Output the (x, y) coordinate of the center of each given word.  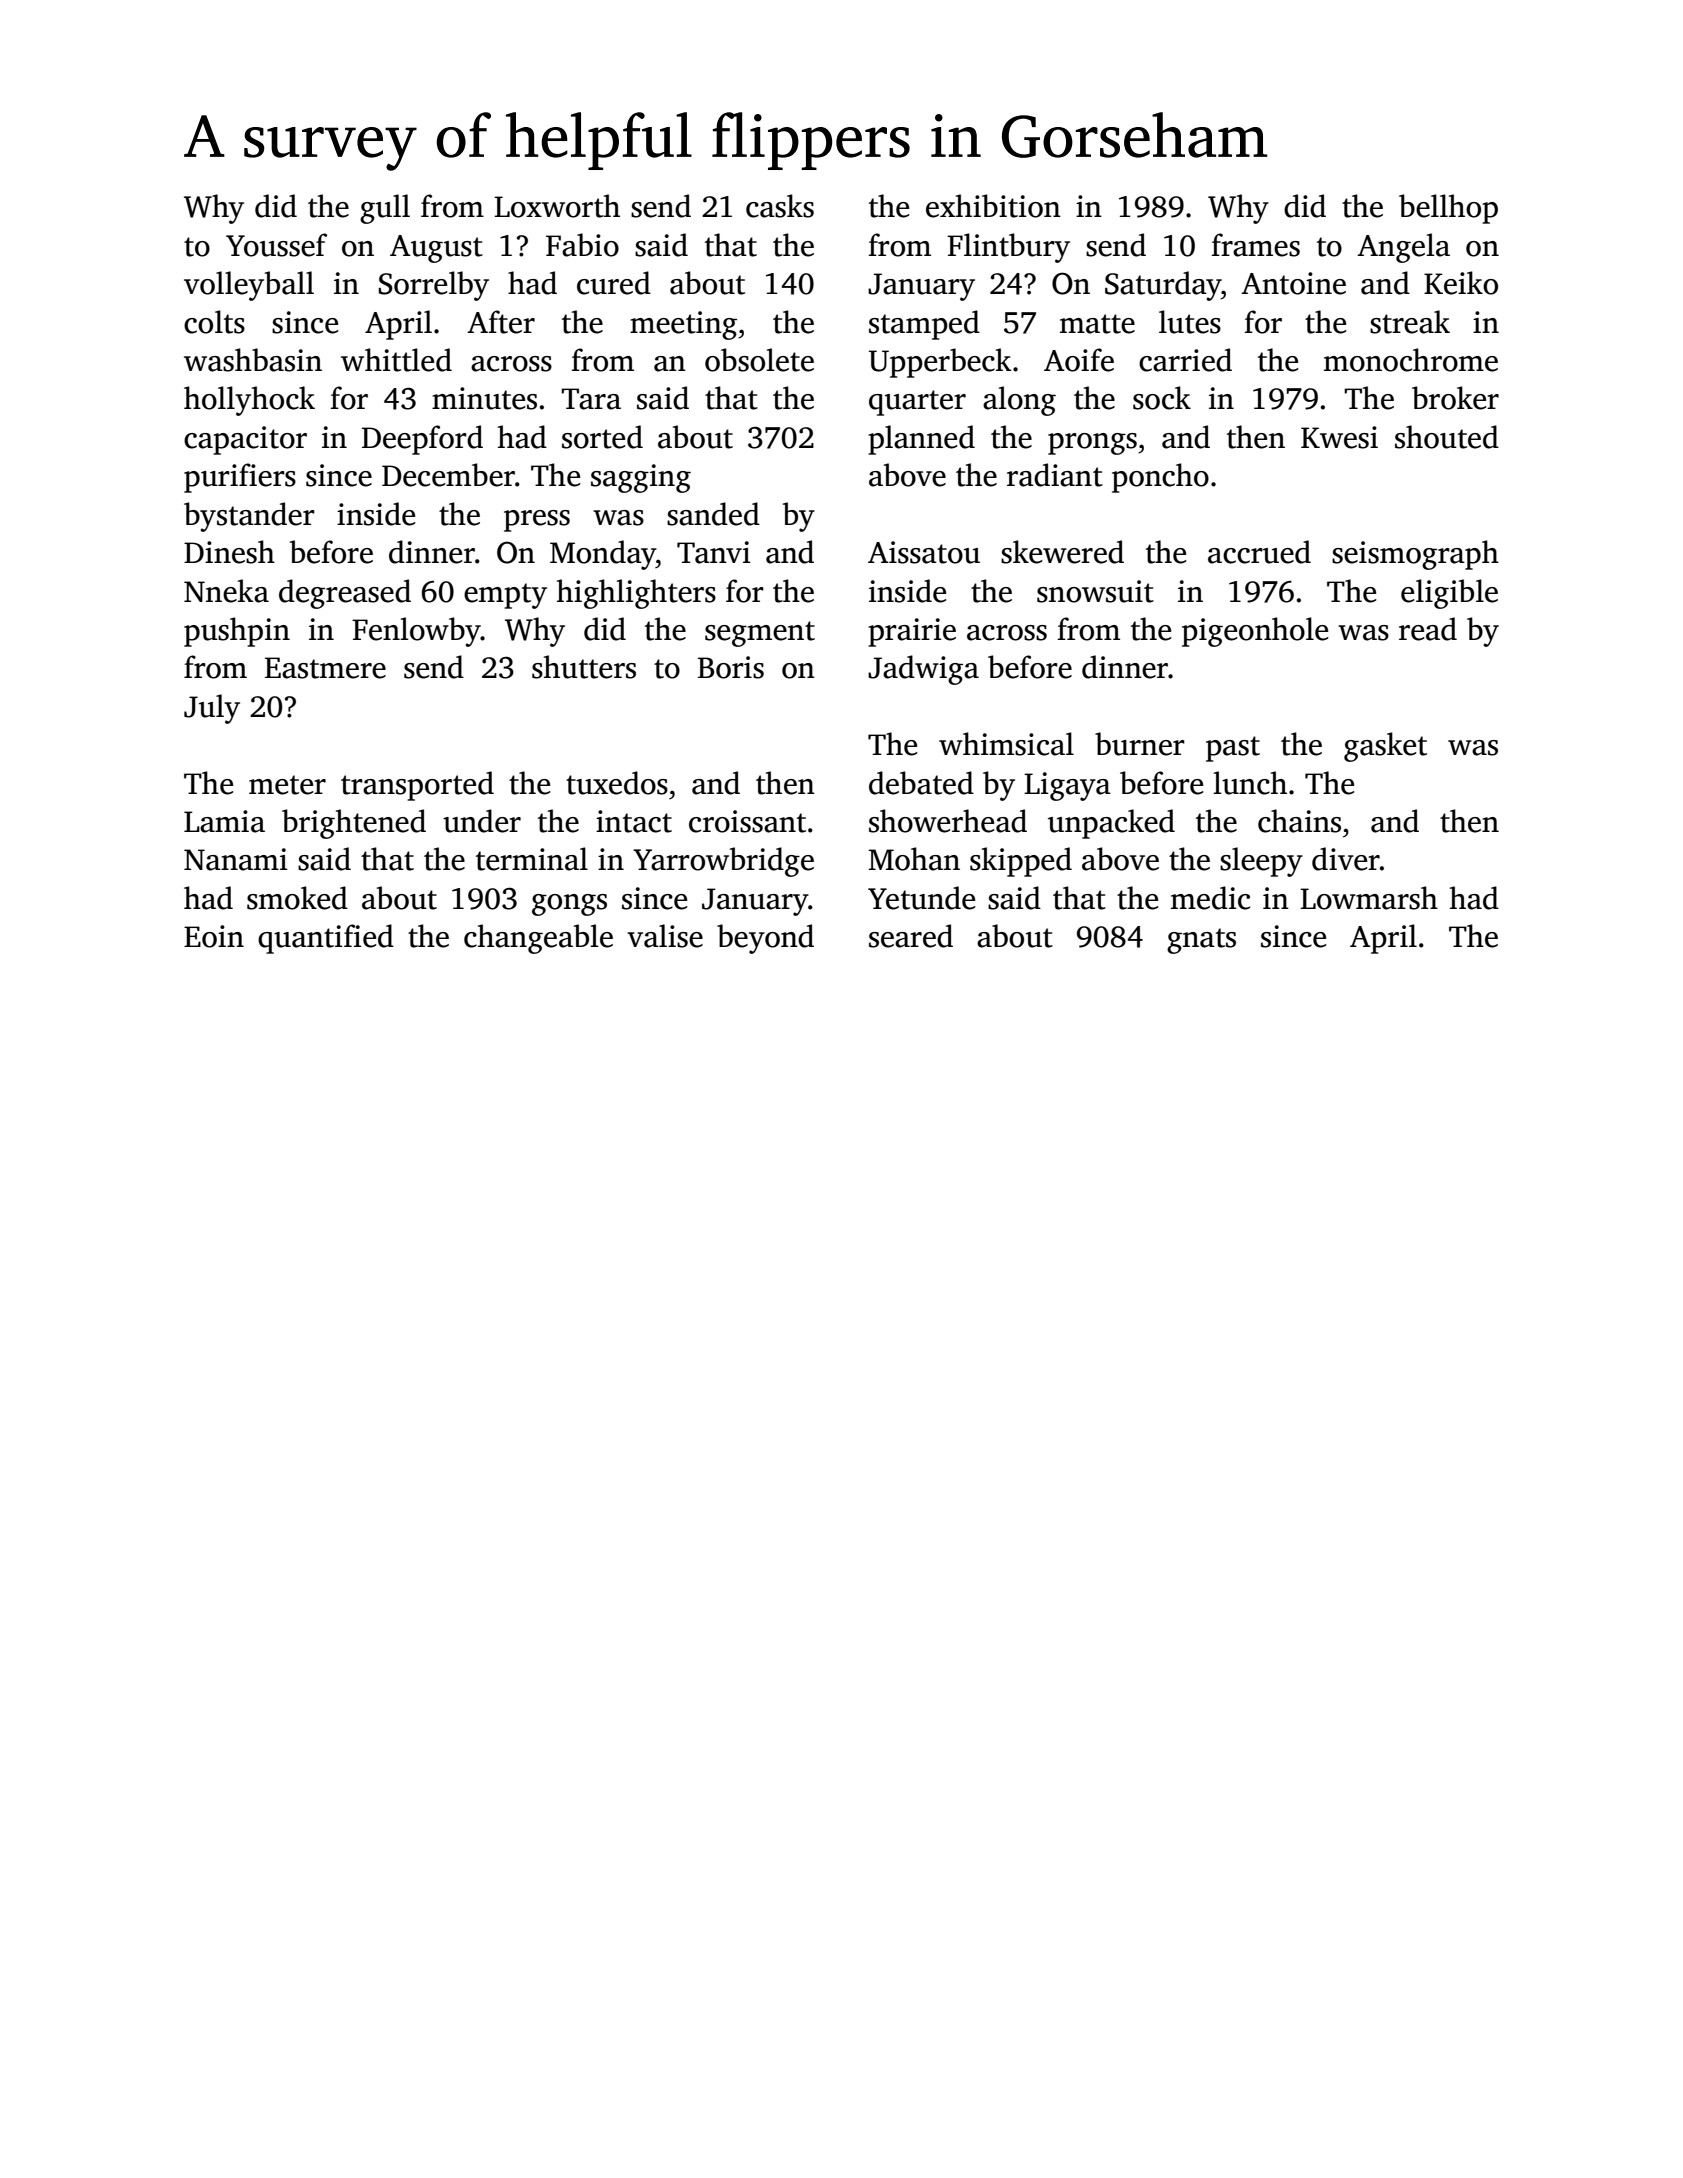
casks (780, 206)
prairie (912, 632)
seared (911, 936)
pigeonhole (1255, 632)
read (1428, 629)
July (212, 709)
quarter (917, 403)
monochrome (1411, 360)
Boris (731, 667)
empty (505, 596)
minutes (484, 398)
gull (385, 209)
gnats (1201, 941)
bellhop (1448, 209)
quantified (326, 939)
